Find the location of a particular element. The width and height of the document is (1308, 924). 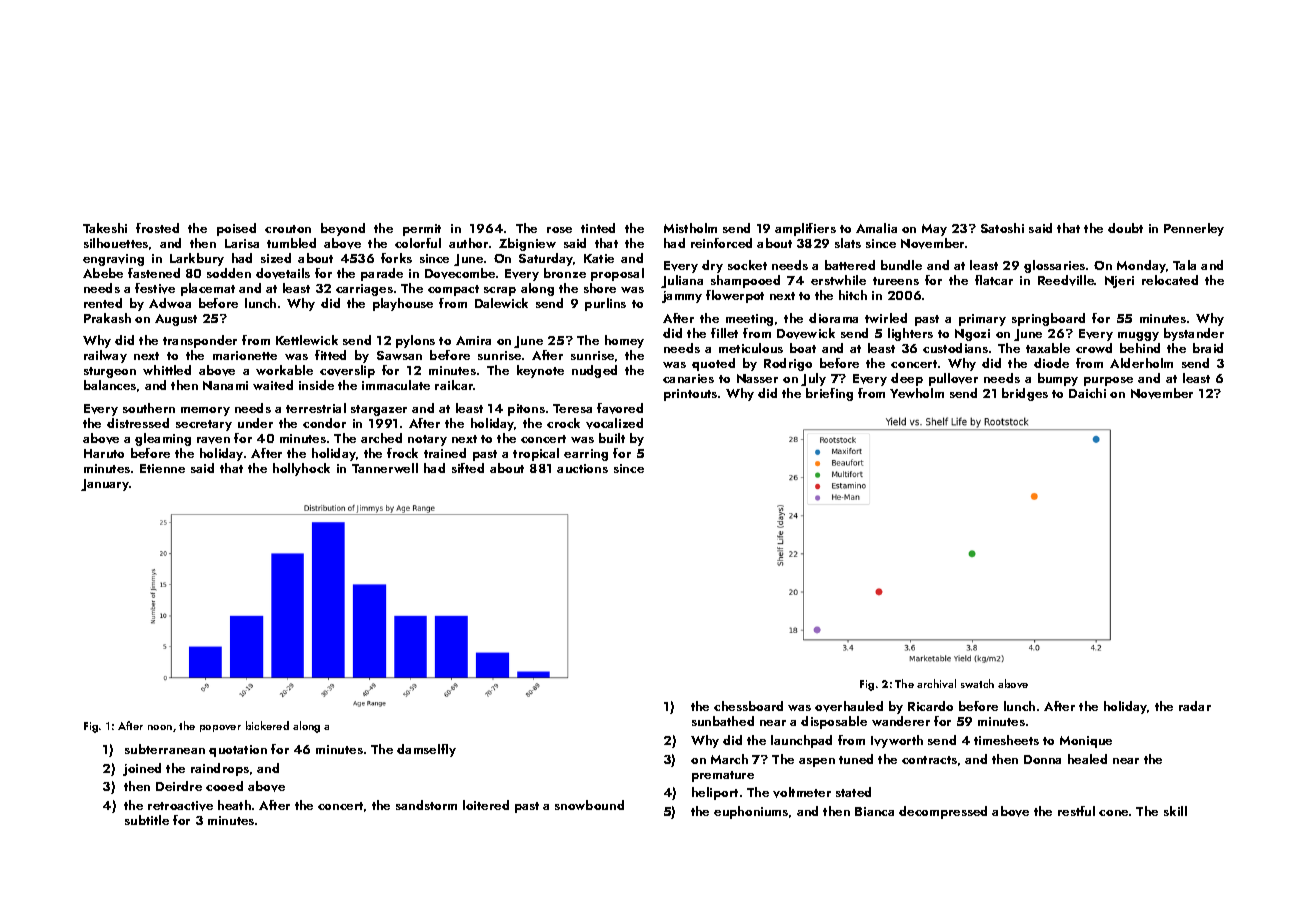

noon is located at coordinates (160, 727).
